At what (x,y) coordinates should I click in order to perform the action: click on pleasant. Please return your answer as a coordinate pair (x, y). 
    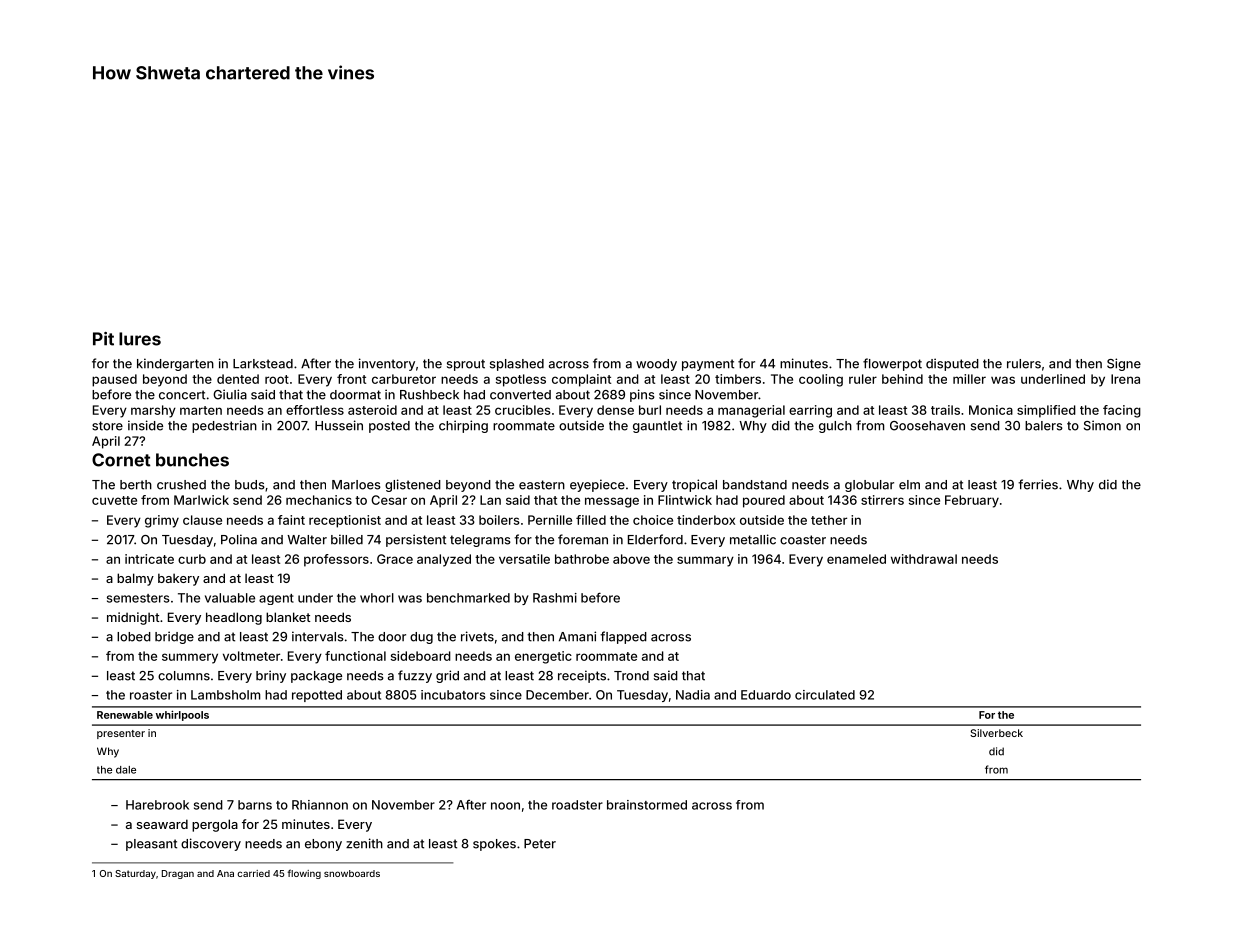
    Looking at the image, I should click on (151, 845).
